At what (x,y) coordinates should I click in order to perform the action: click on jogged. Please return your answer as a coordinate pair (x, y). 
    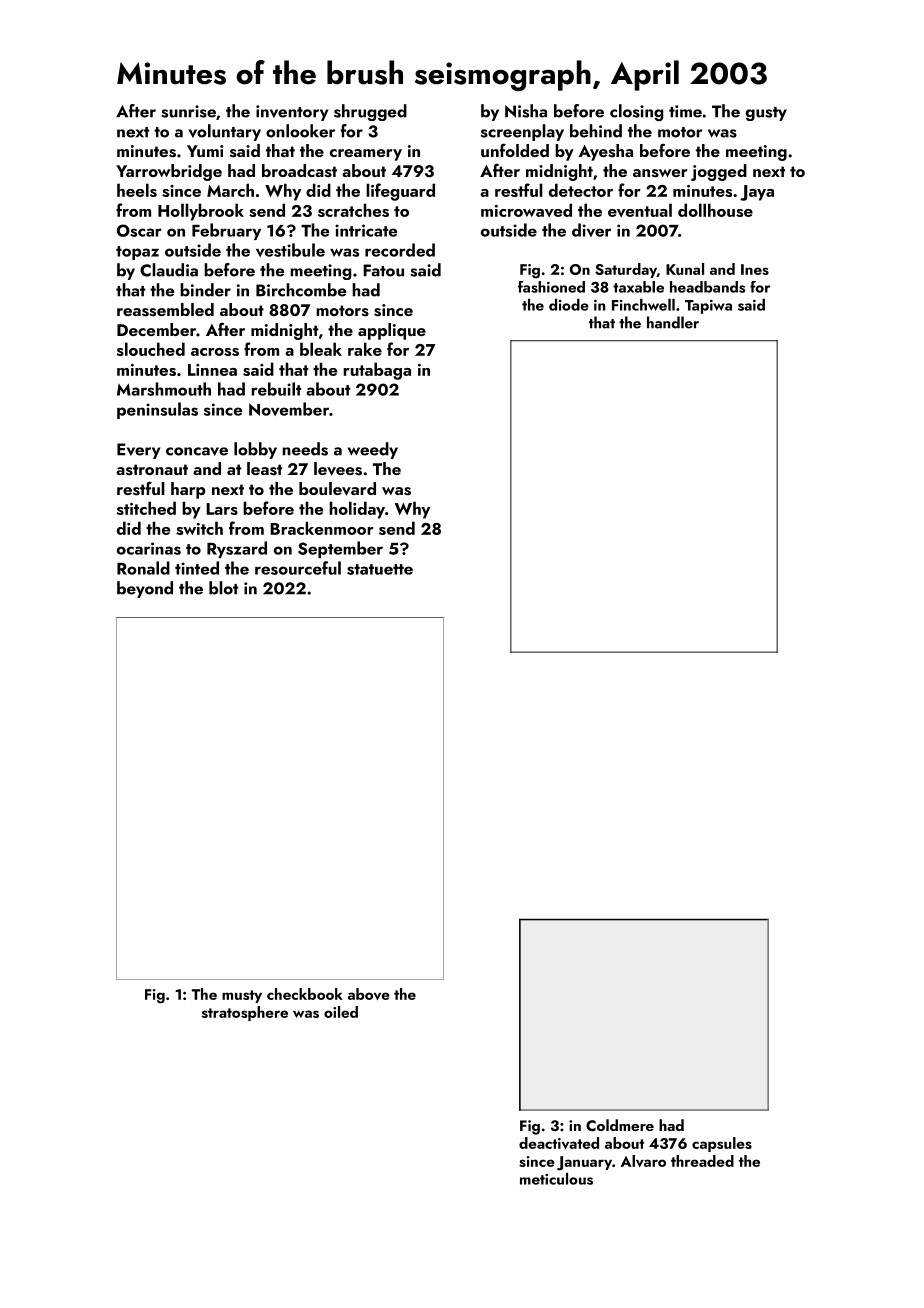
    Looking at the image, I should click on (719, 172).
